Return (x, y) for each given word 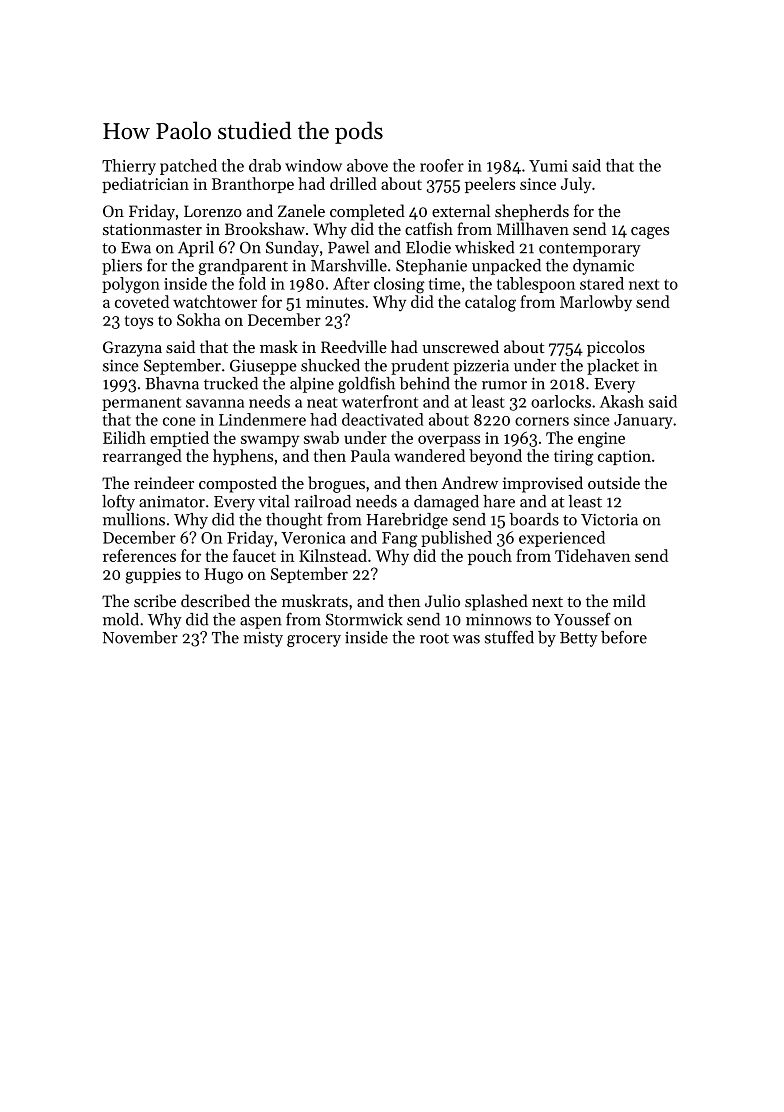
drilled (353, 183)
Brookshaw (265, 228)
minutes (335, 302)
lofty (118, 502)
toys (139, 322)
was (466, 639)
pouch (490, 557)
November (140, 637)
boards (534, 519)
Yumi (548, 166)
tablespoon (536, 285)
